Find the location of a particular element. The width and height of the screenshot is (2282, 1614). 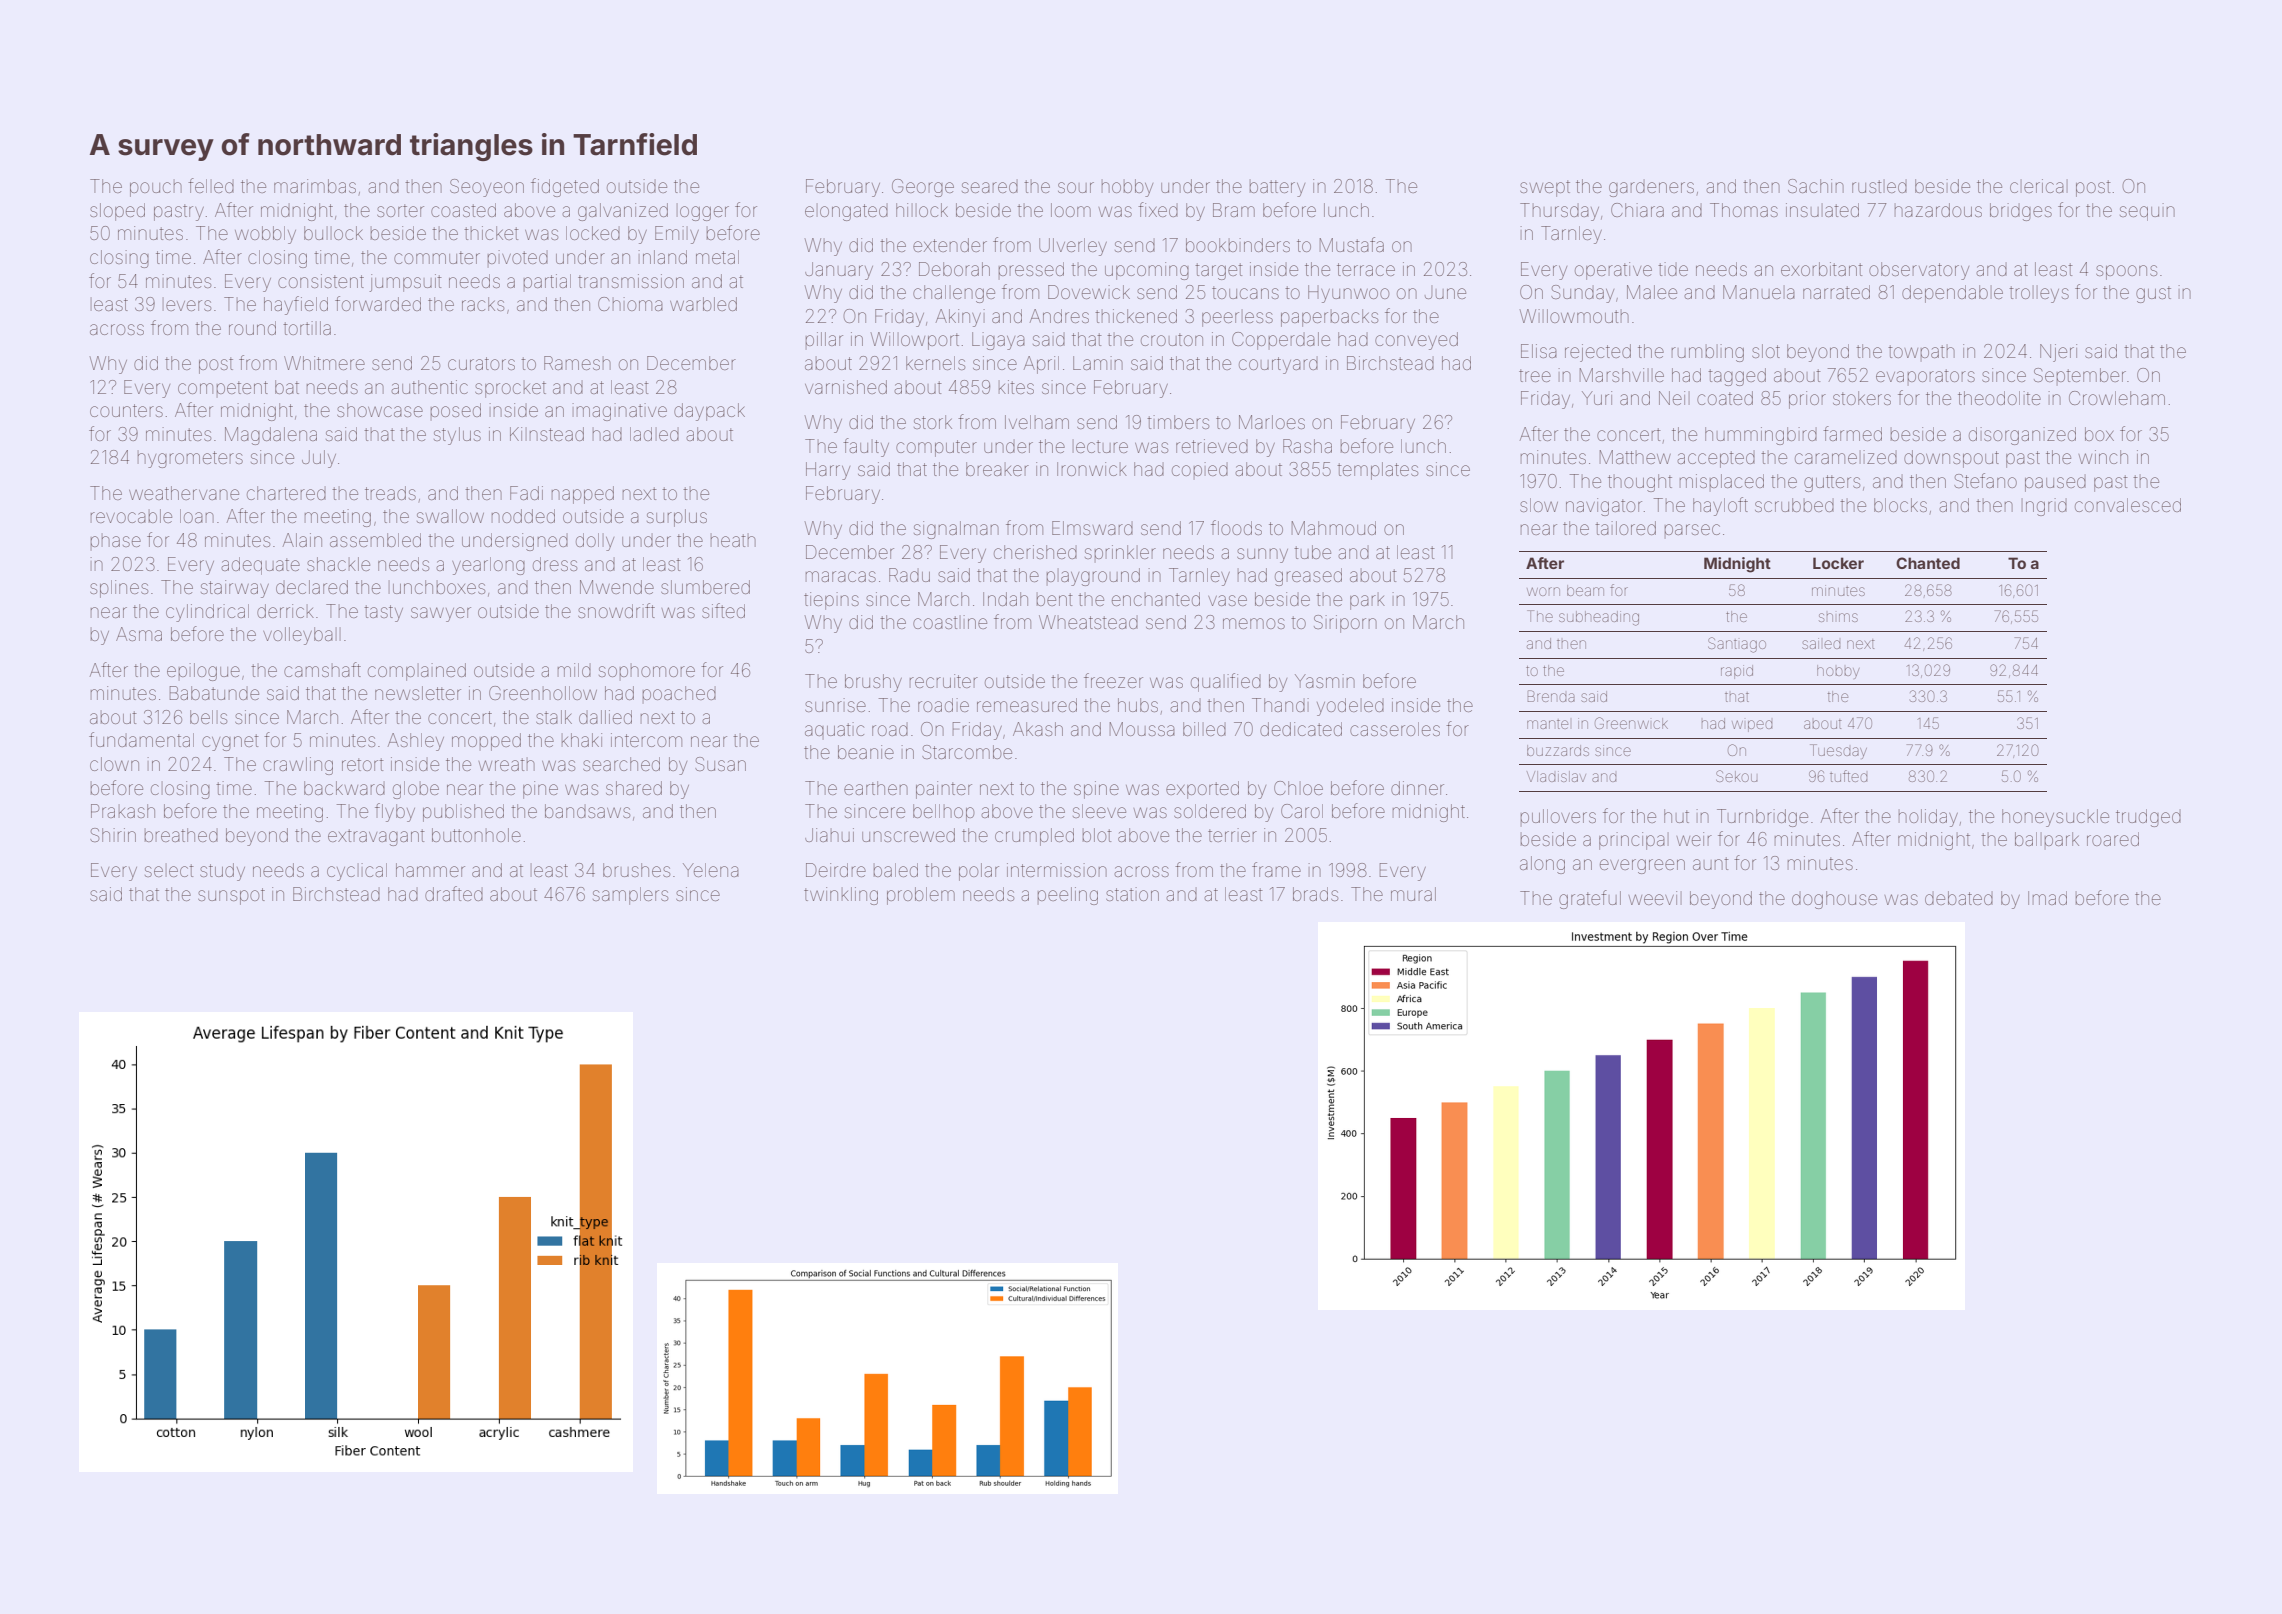

Seoyeon is located at coordinates (487, 188).
